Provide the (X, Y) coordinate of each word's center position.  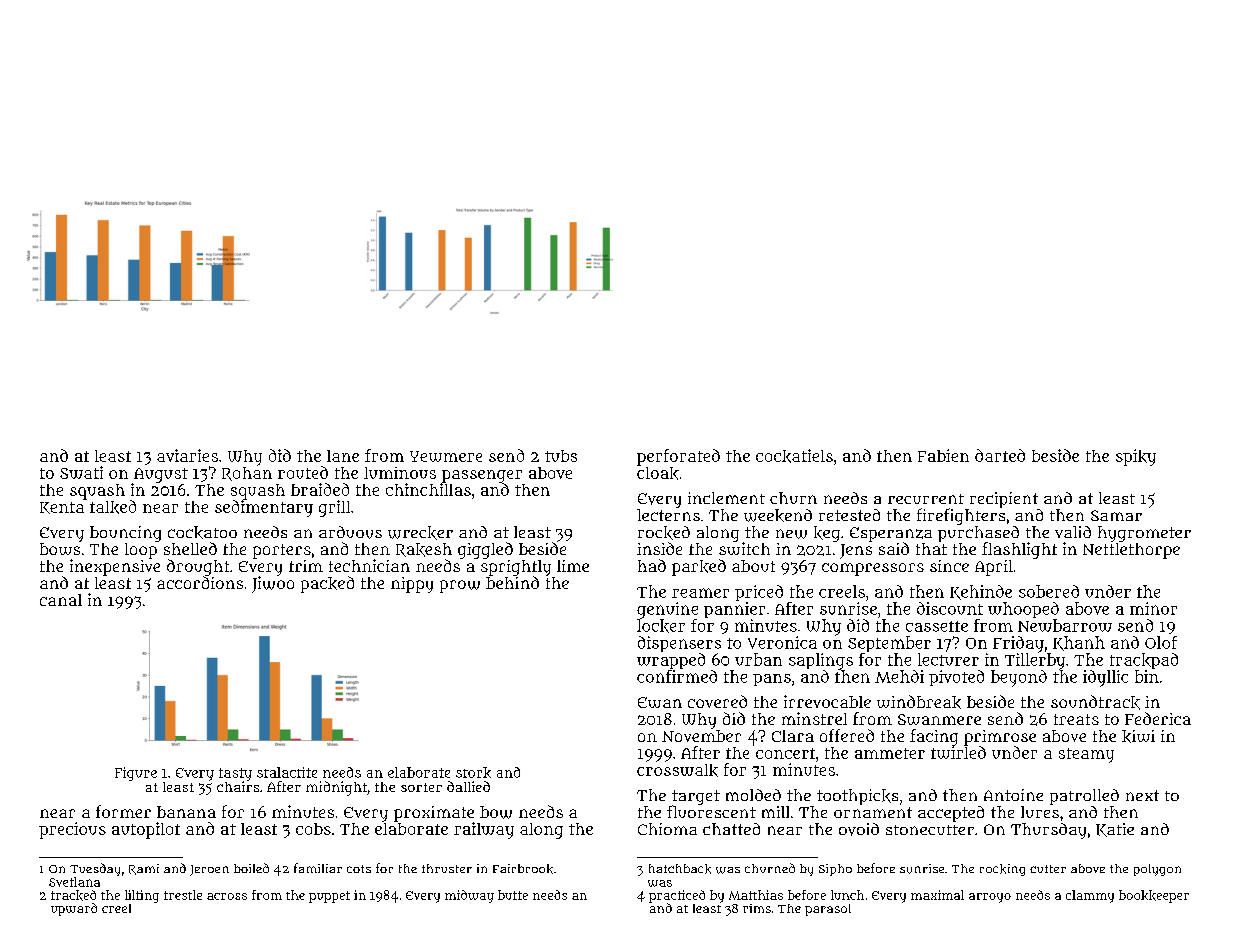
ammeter (890, 753)
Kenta (62, 508)
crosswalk (677, 770)
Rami (144, 869)
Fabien (943, 455)
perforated (678, 457)
